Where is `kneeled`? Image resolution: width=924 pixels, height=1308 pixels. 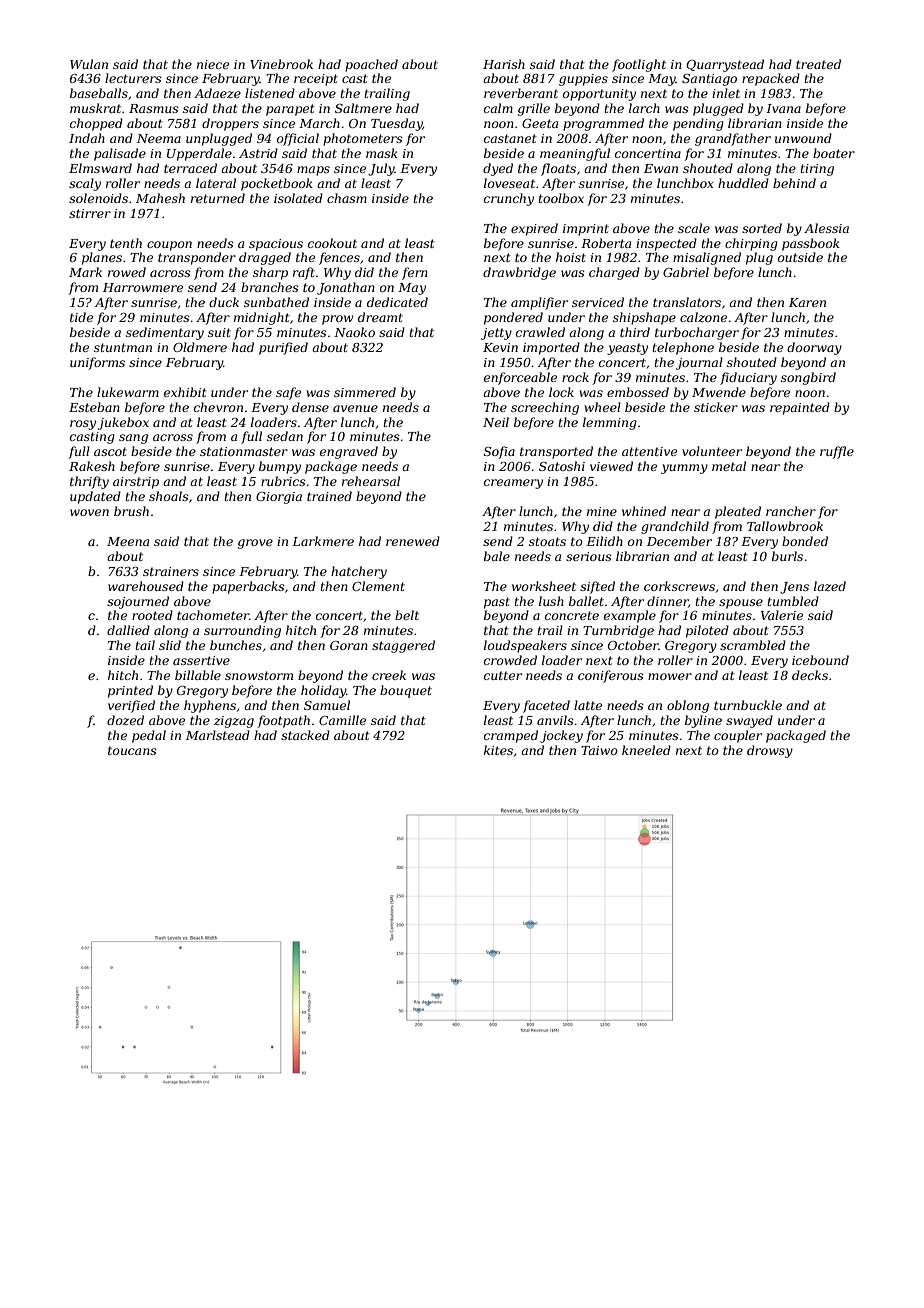
kneeled is located at coordinates (646, 750).
